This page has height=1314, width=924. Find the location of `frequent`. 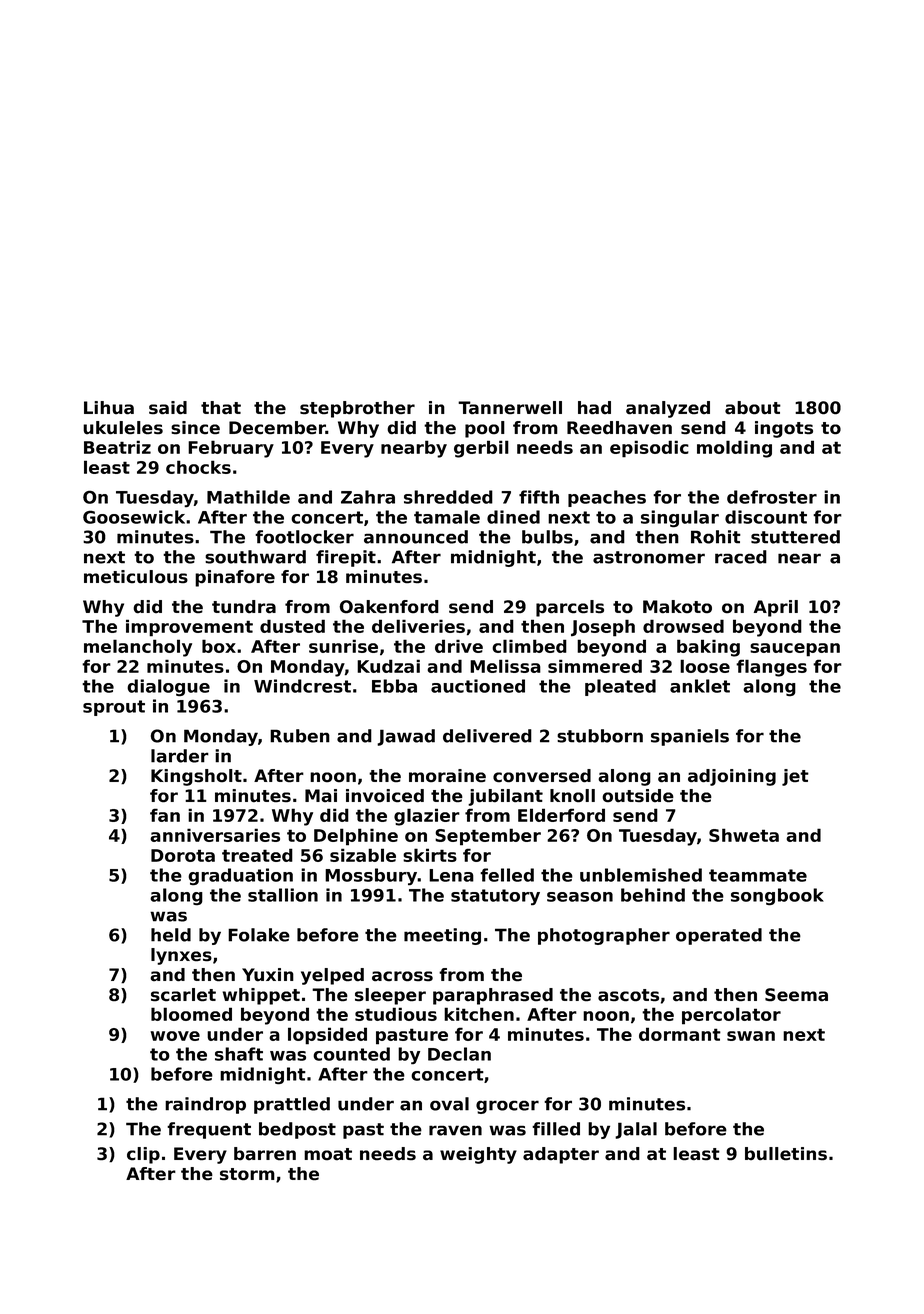

frequent is located at coordinates (209, 1130).
